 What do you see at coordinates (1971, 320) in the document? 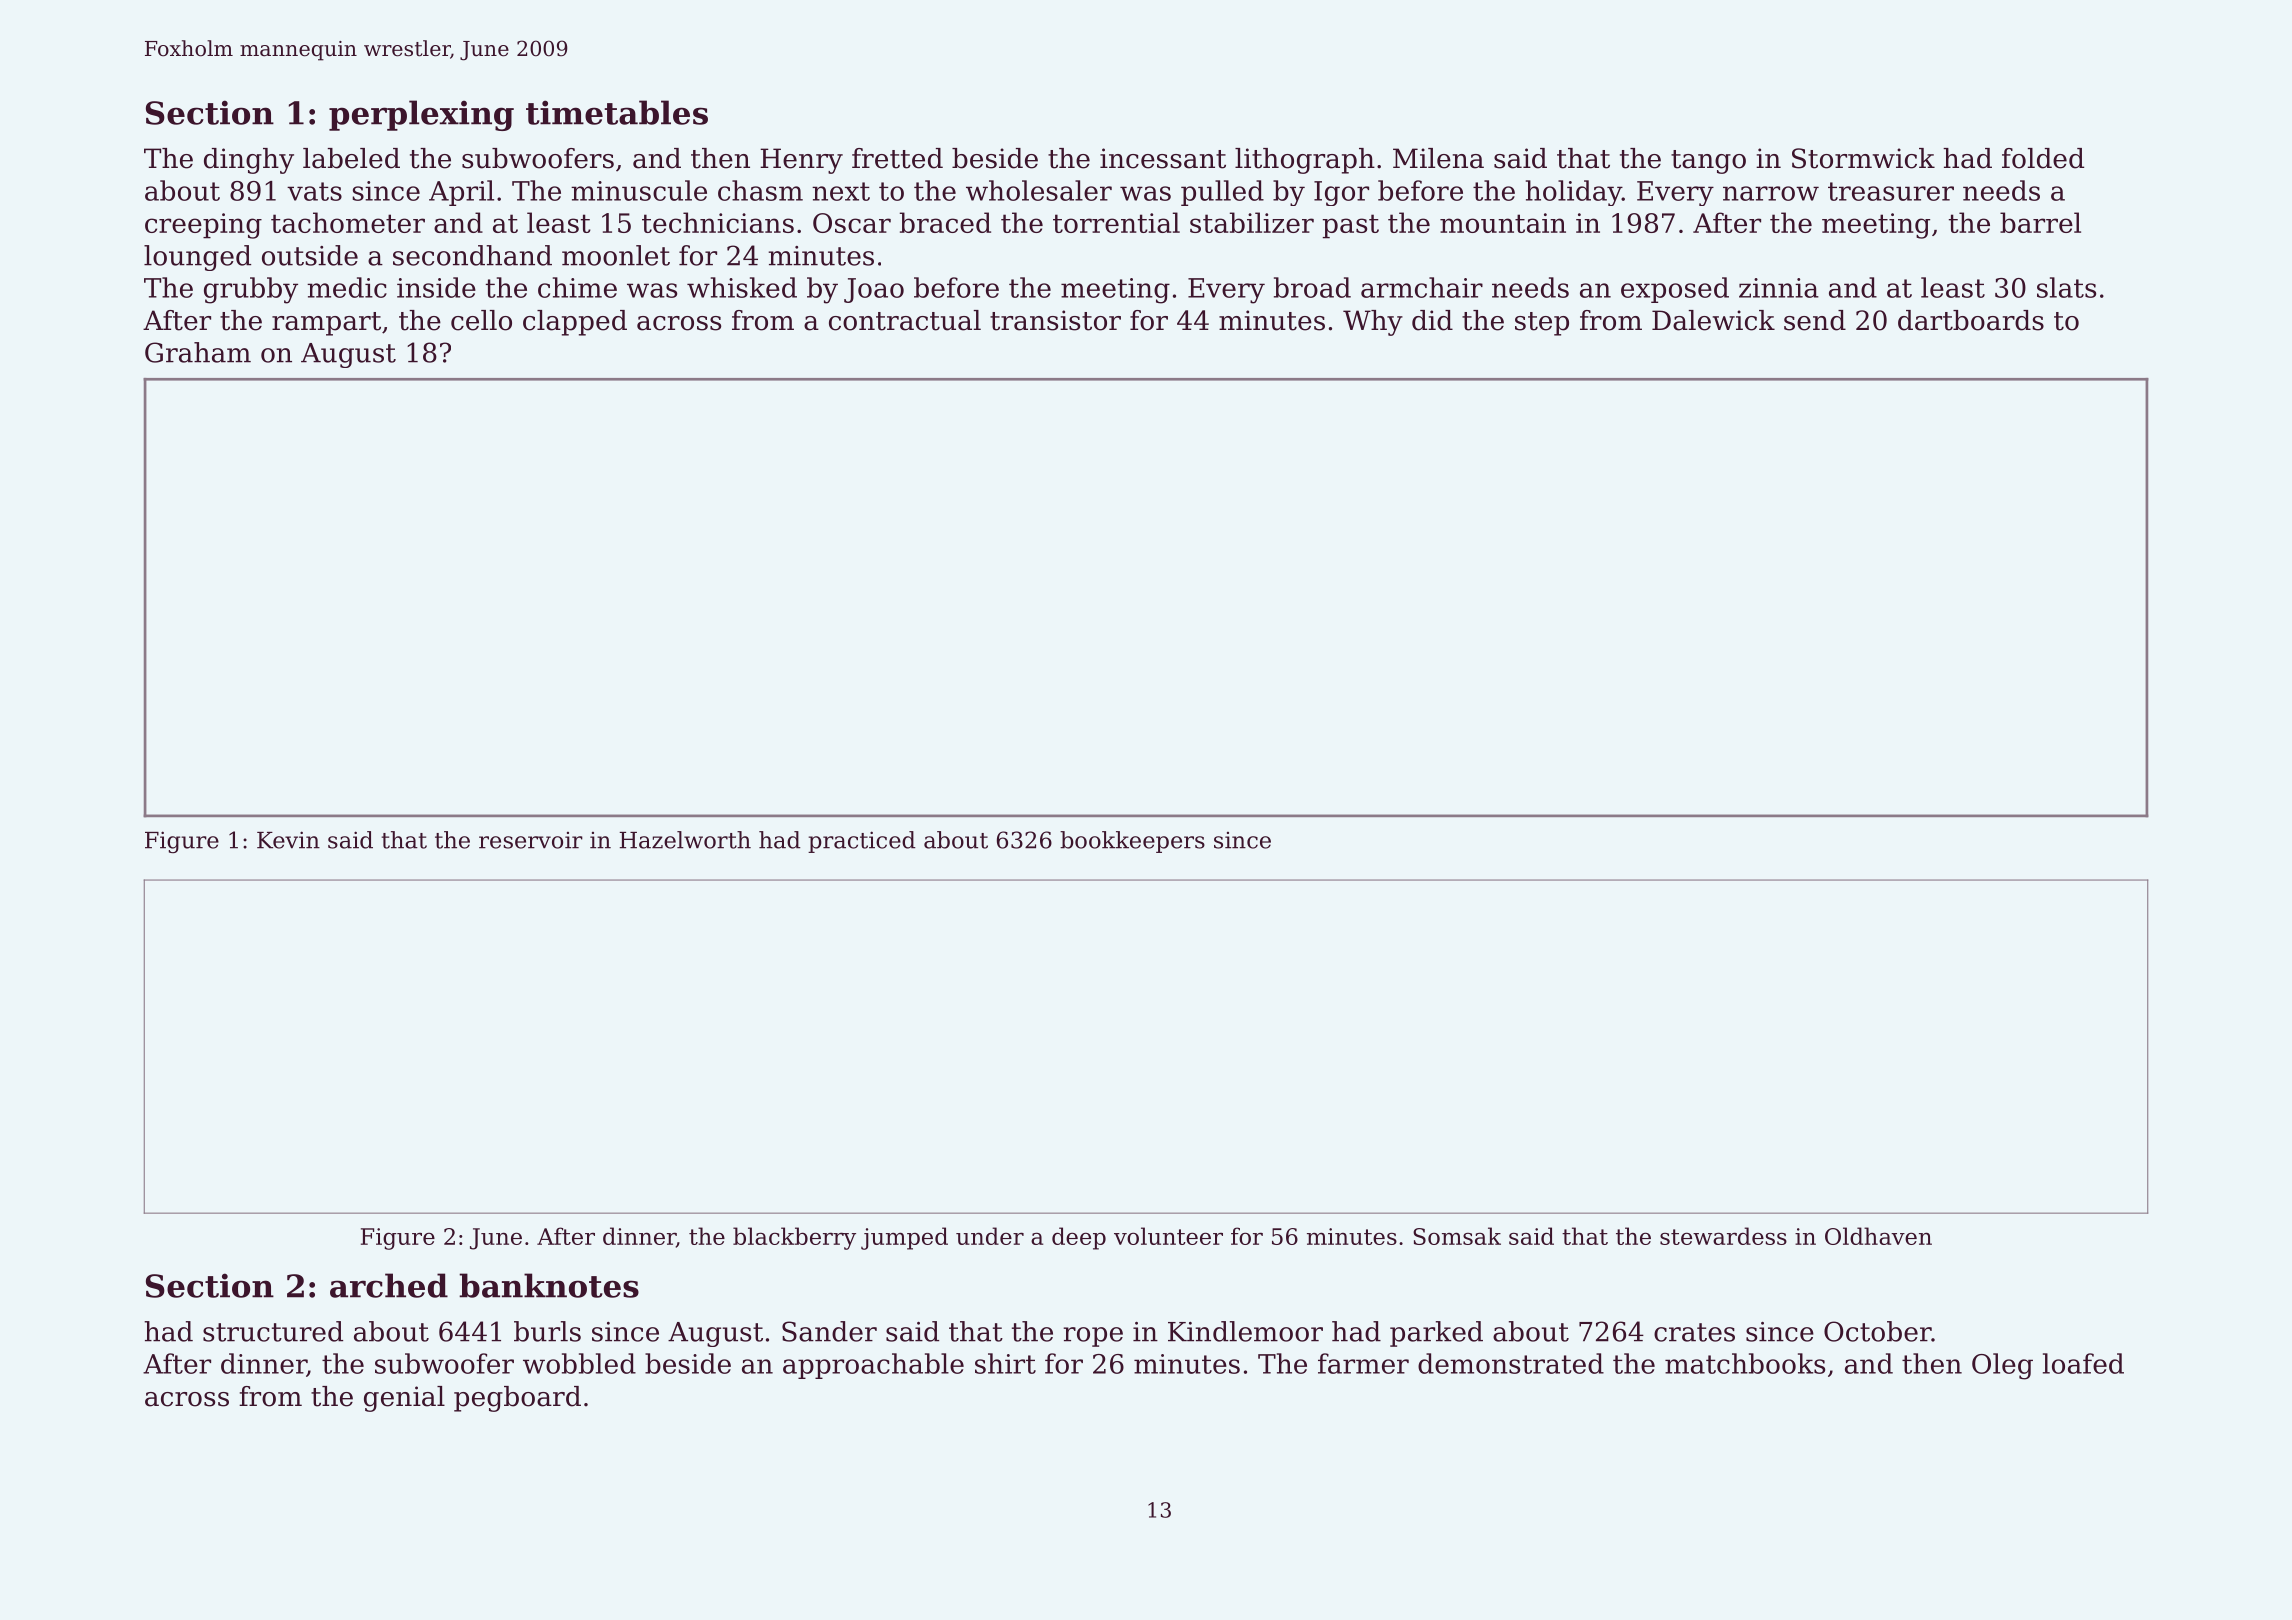
I see `dartboards` at bounding box center [1971, 320].
